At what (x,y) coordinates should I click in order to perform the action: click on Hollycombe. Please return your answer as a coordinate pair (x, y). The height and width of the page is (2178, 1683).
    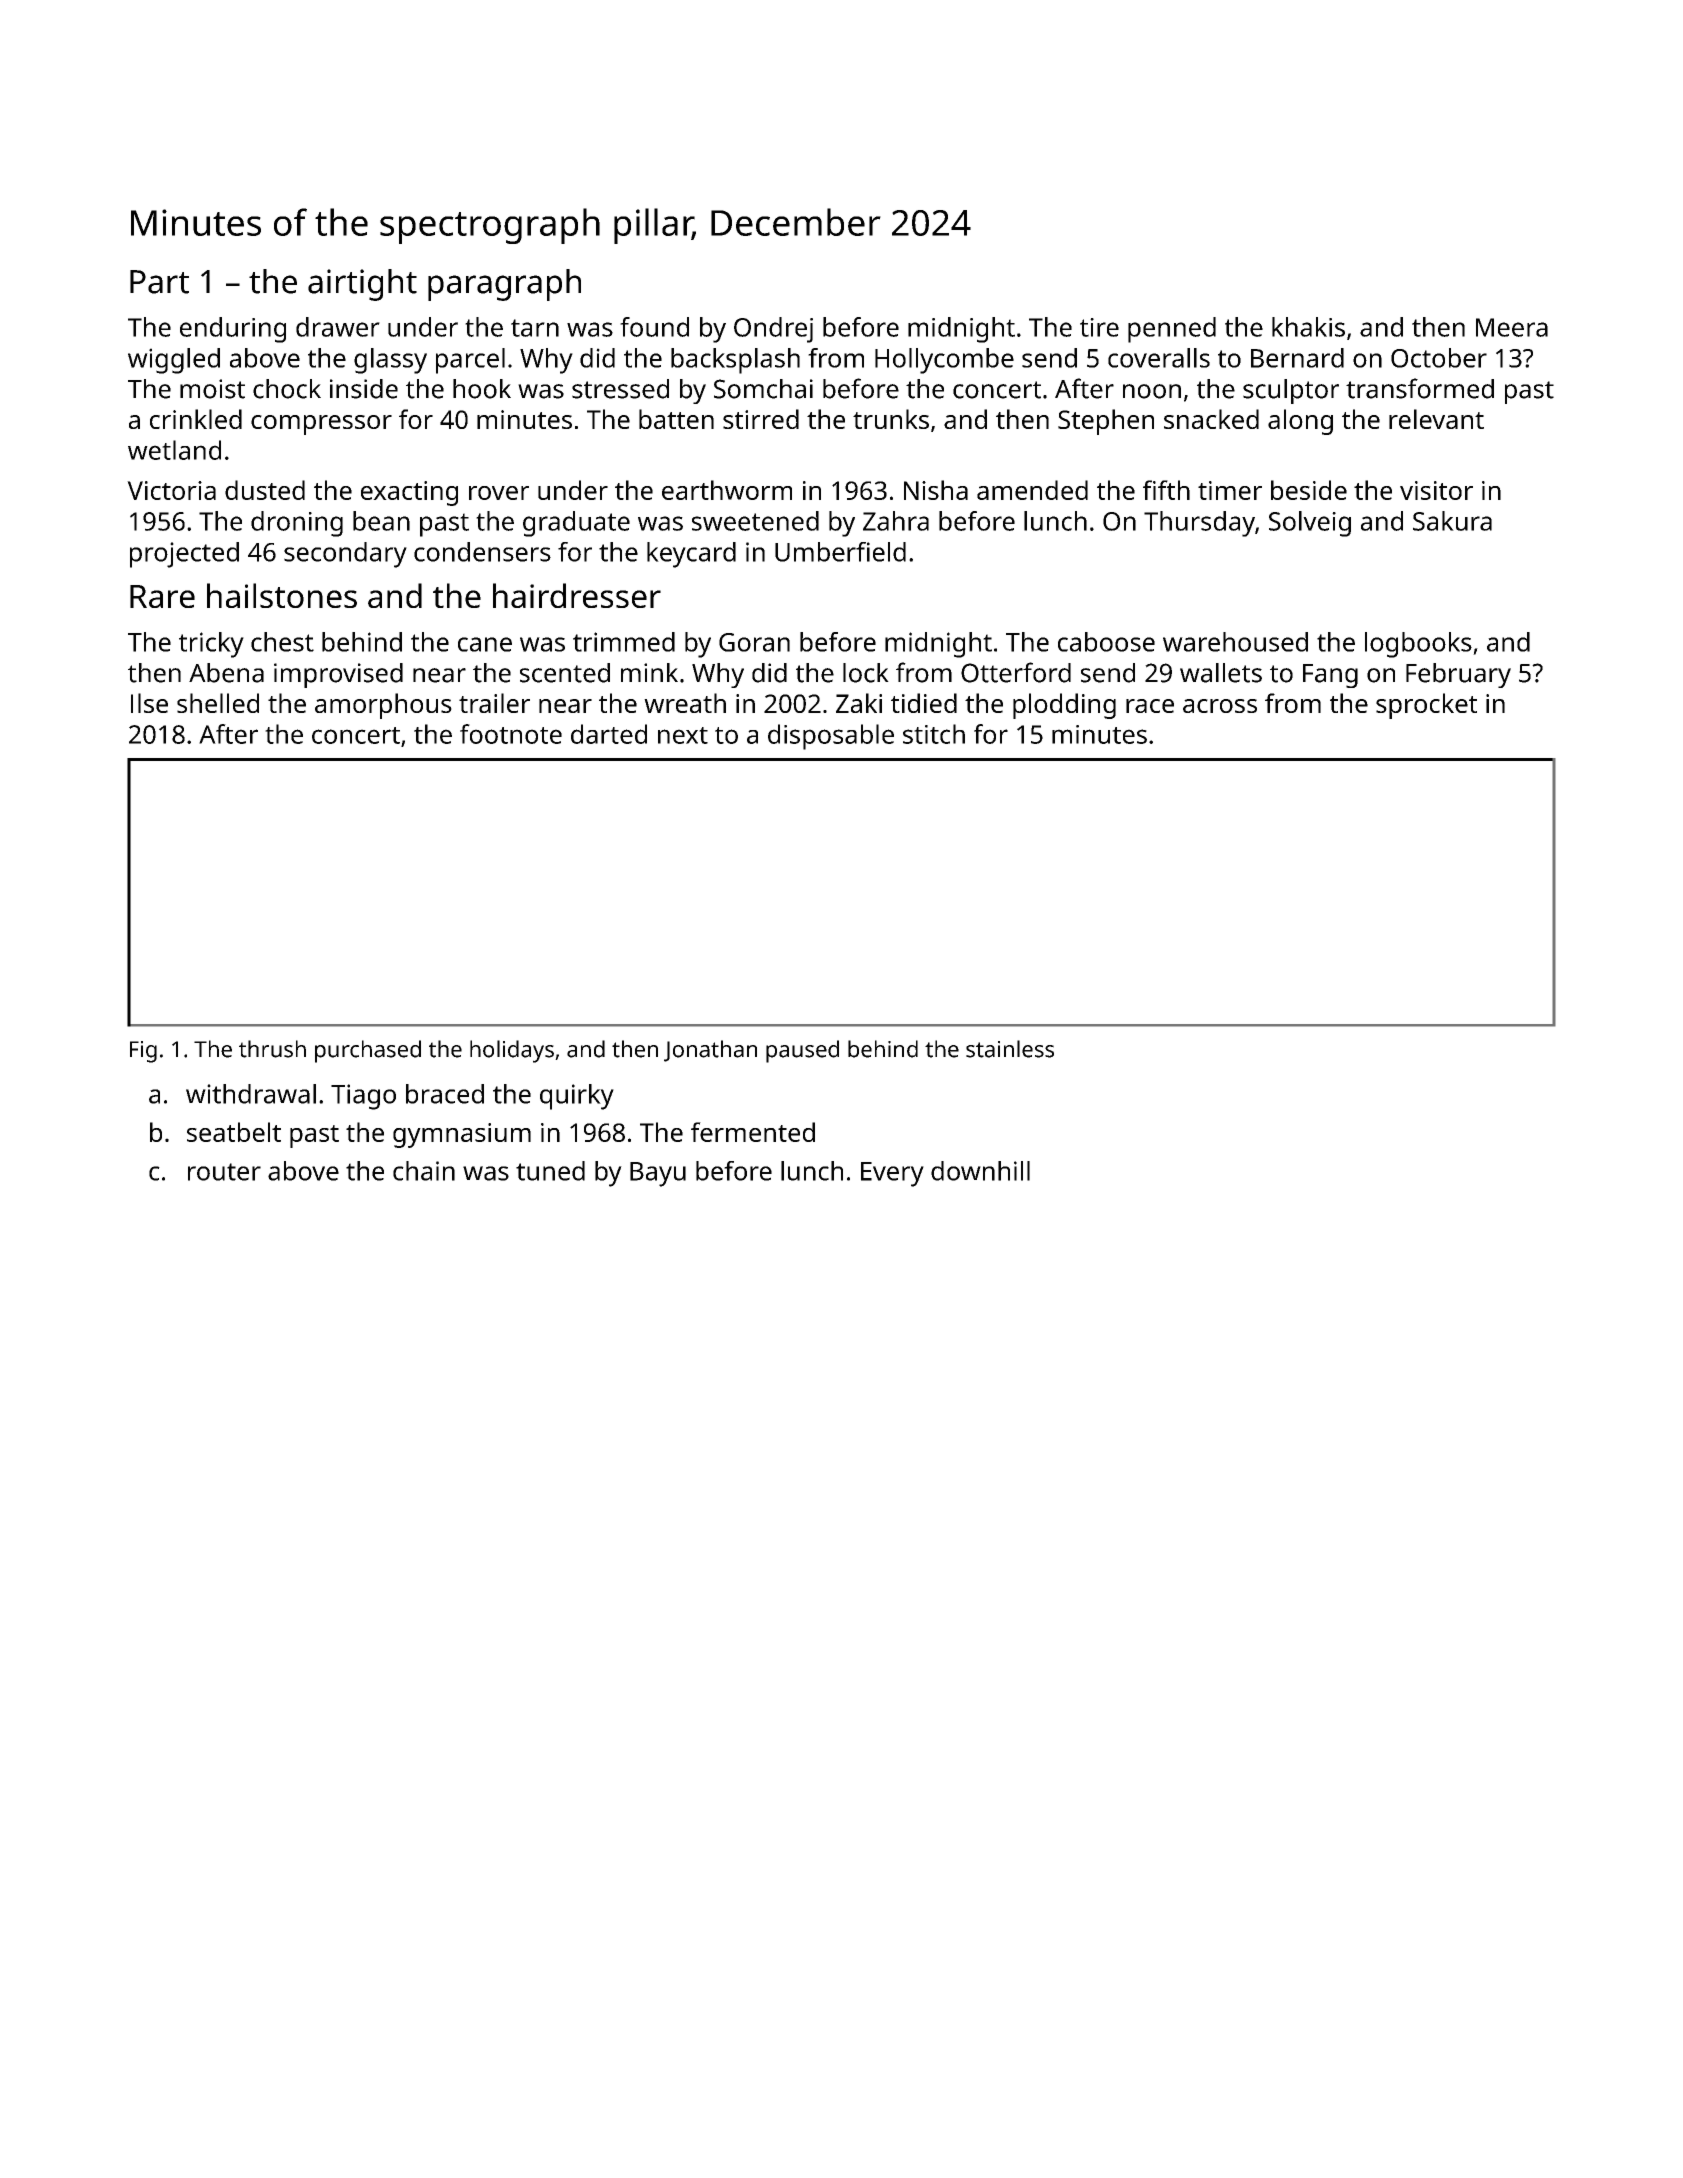
    Looking at the image, I should click on (944, 361).
